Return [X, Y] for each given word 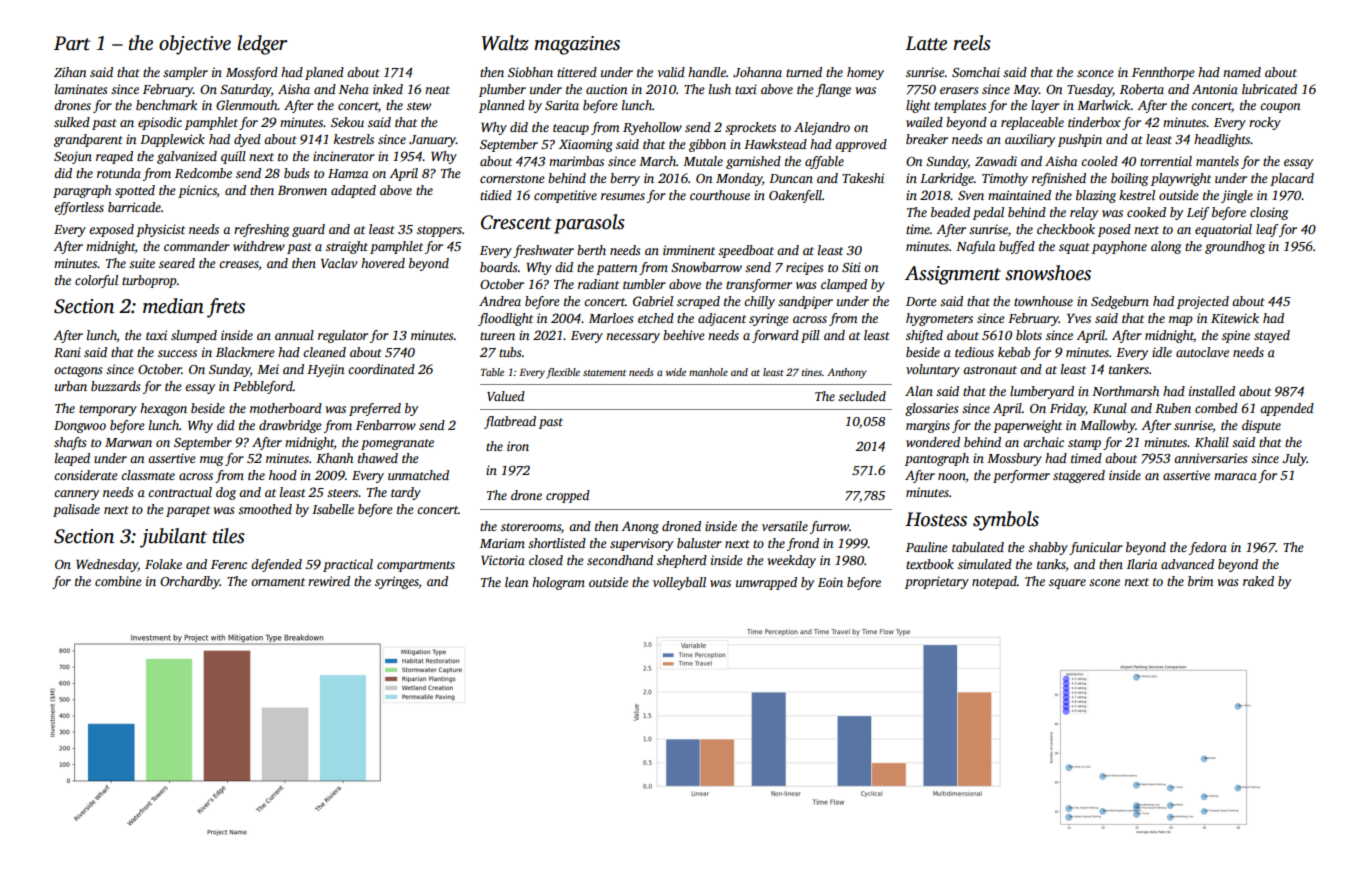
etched [656, 318]
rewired [329, 581]
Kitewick [1235, 318]
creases [239, 264]
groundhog [1235, 247]
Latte [926, 43]
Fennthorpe [1163, 73]
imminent [689, 250]
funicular [1096, 548]
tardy [406, 493]
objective [195, 45]
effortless [79, 208]
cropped [568, 496]
